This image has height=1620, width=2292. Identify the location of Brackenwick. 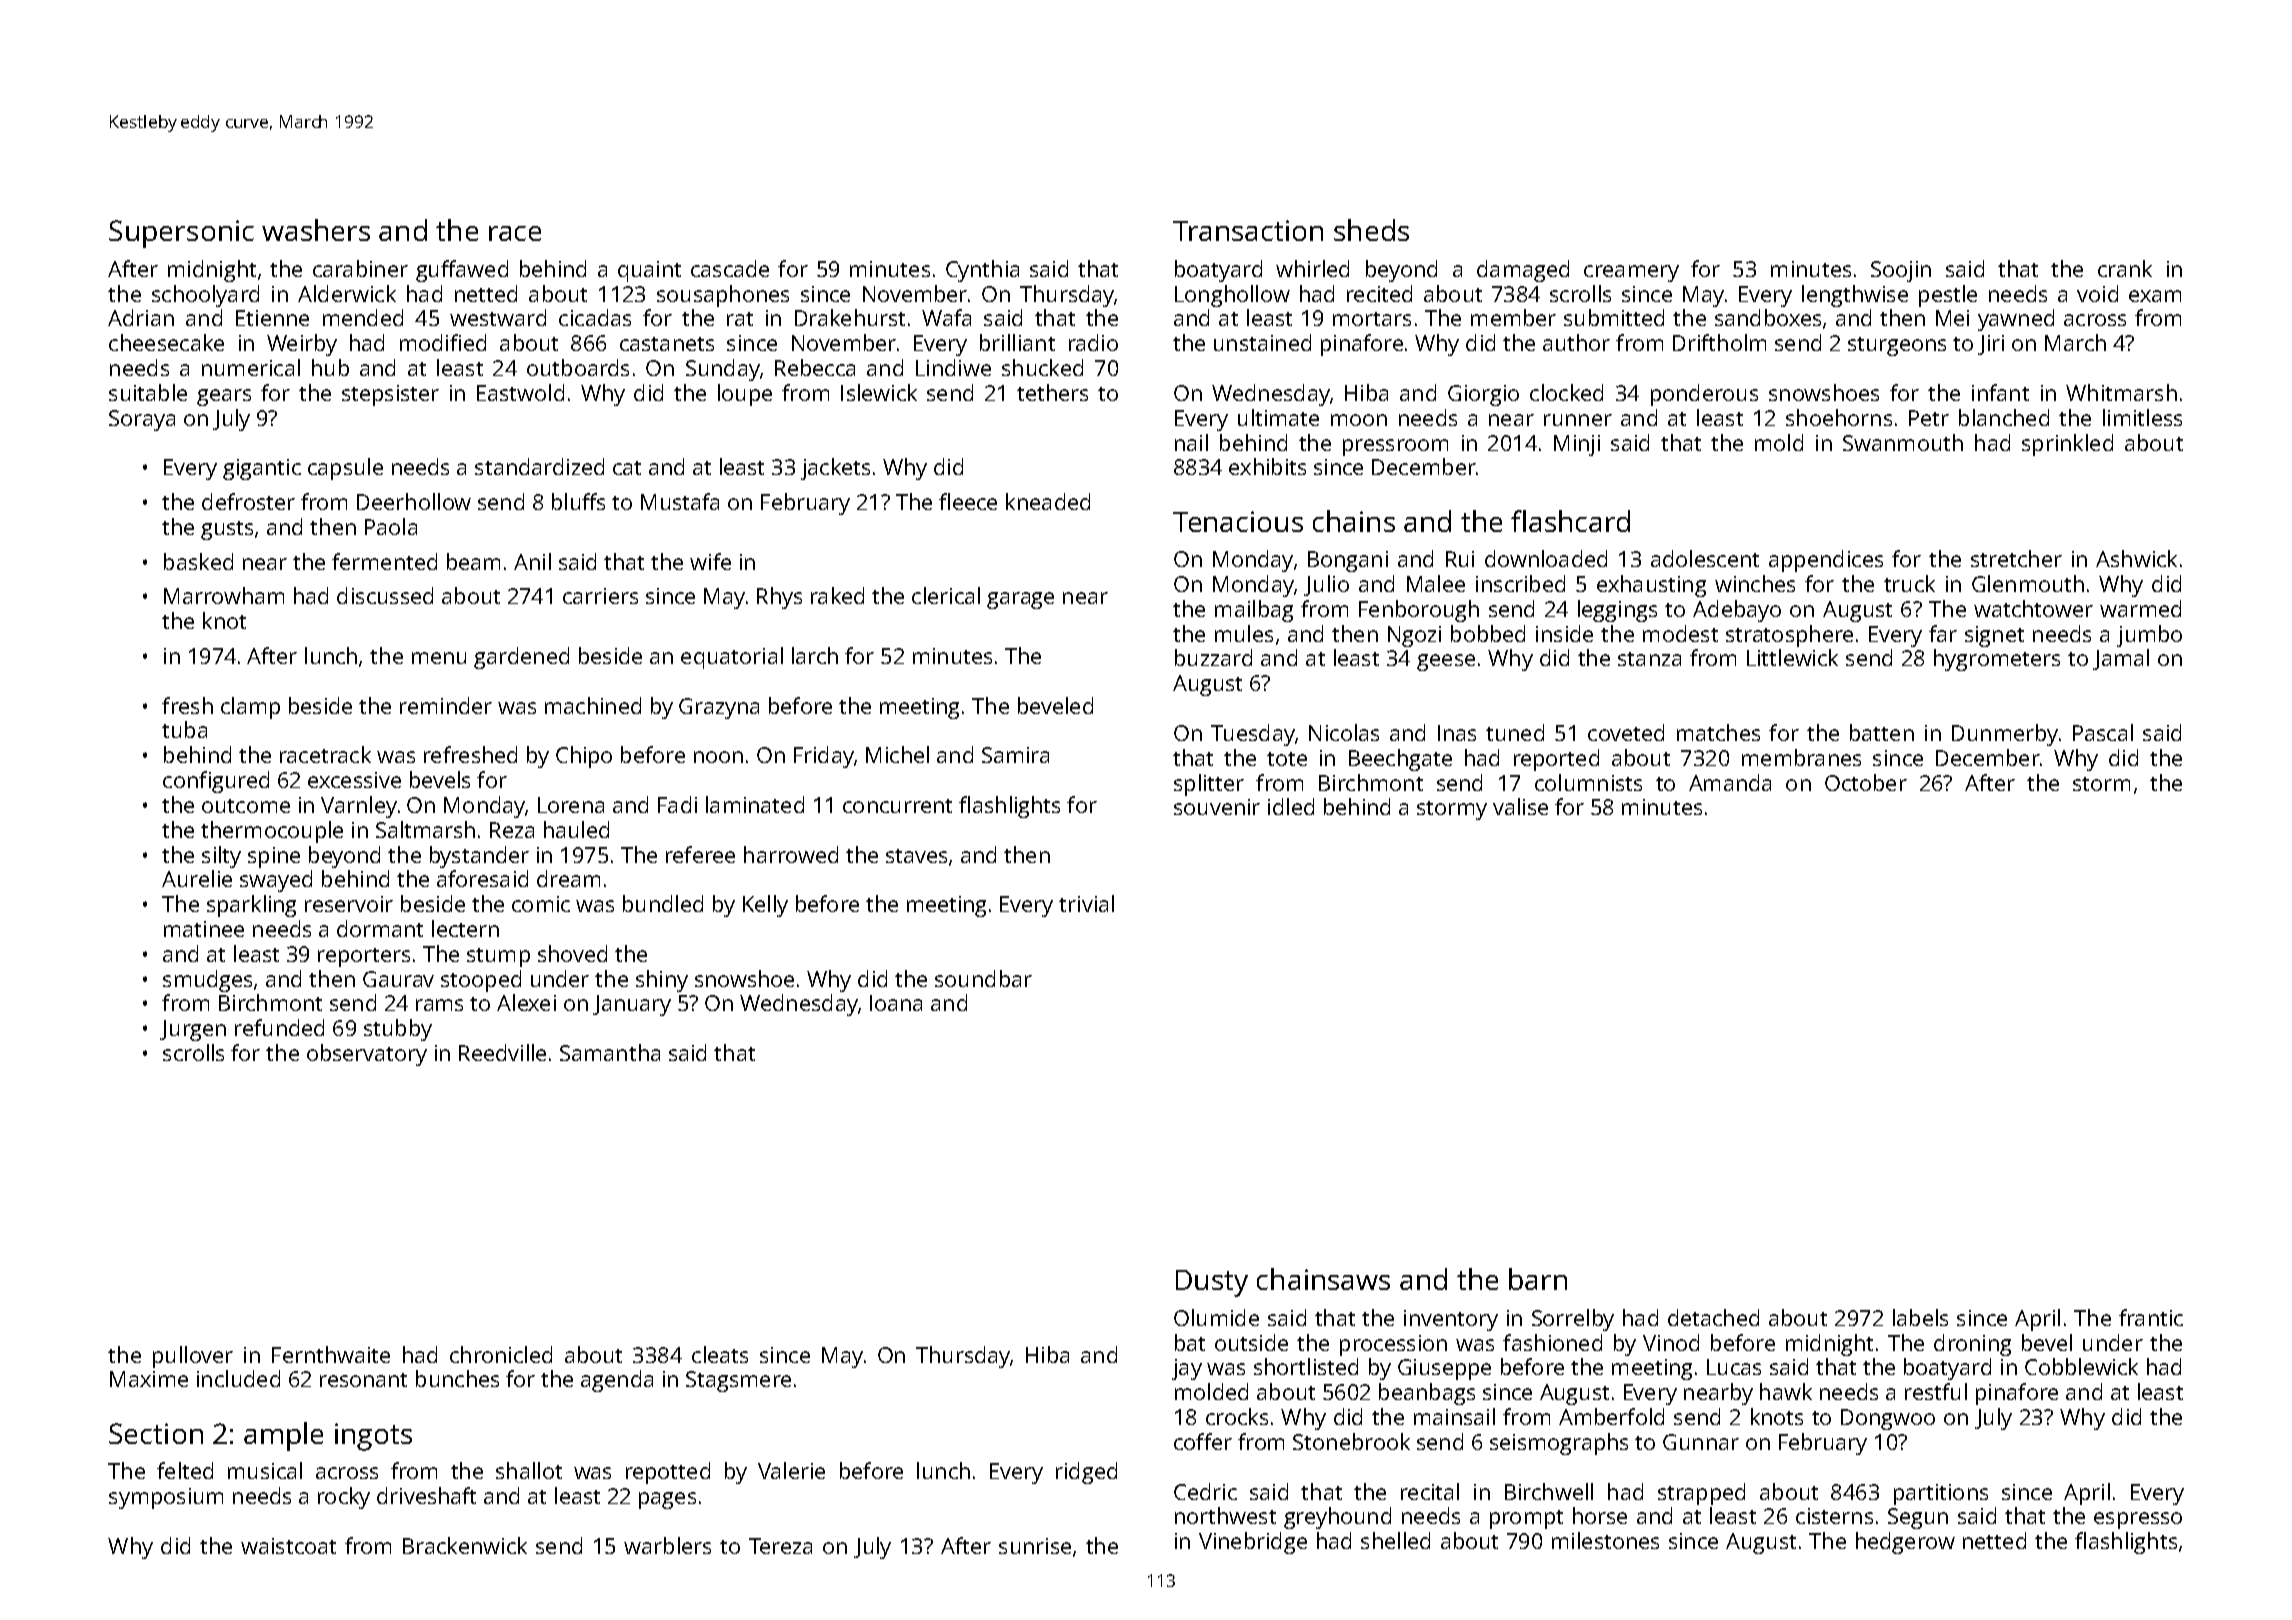
(465, 1545).
